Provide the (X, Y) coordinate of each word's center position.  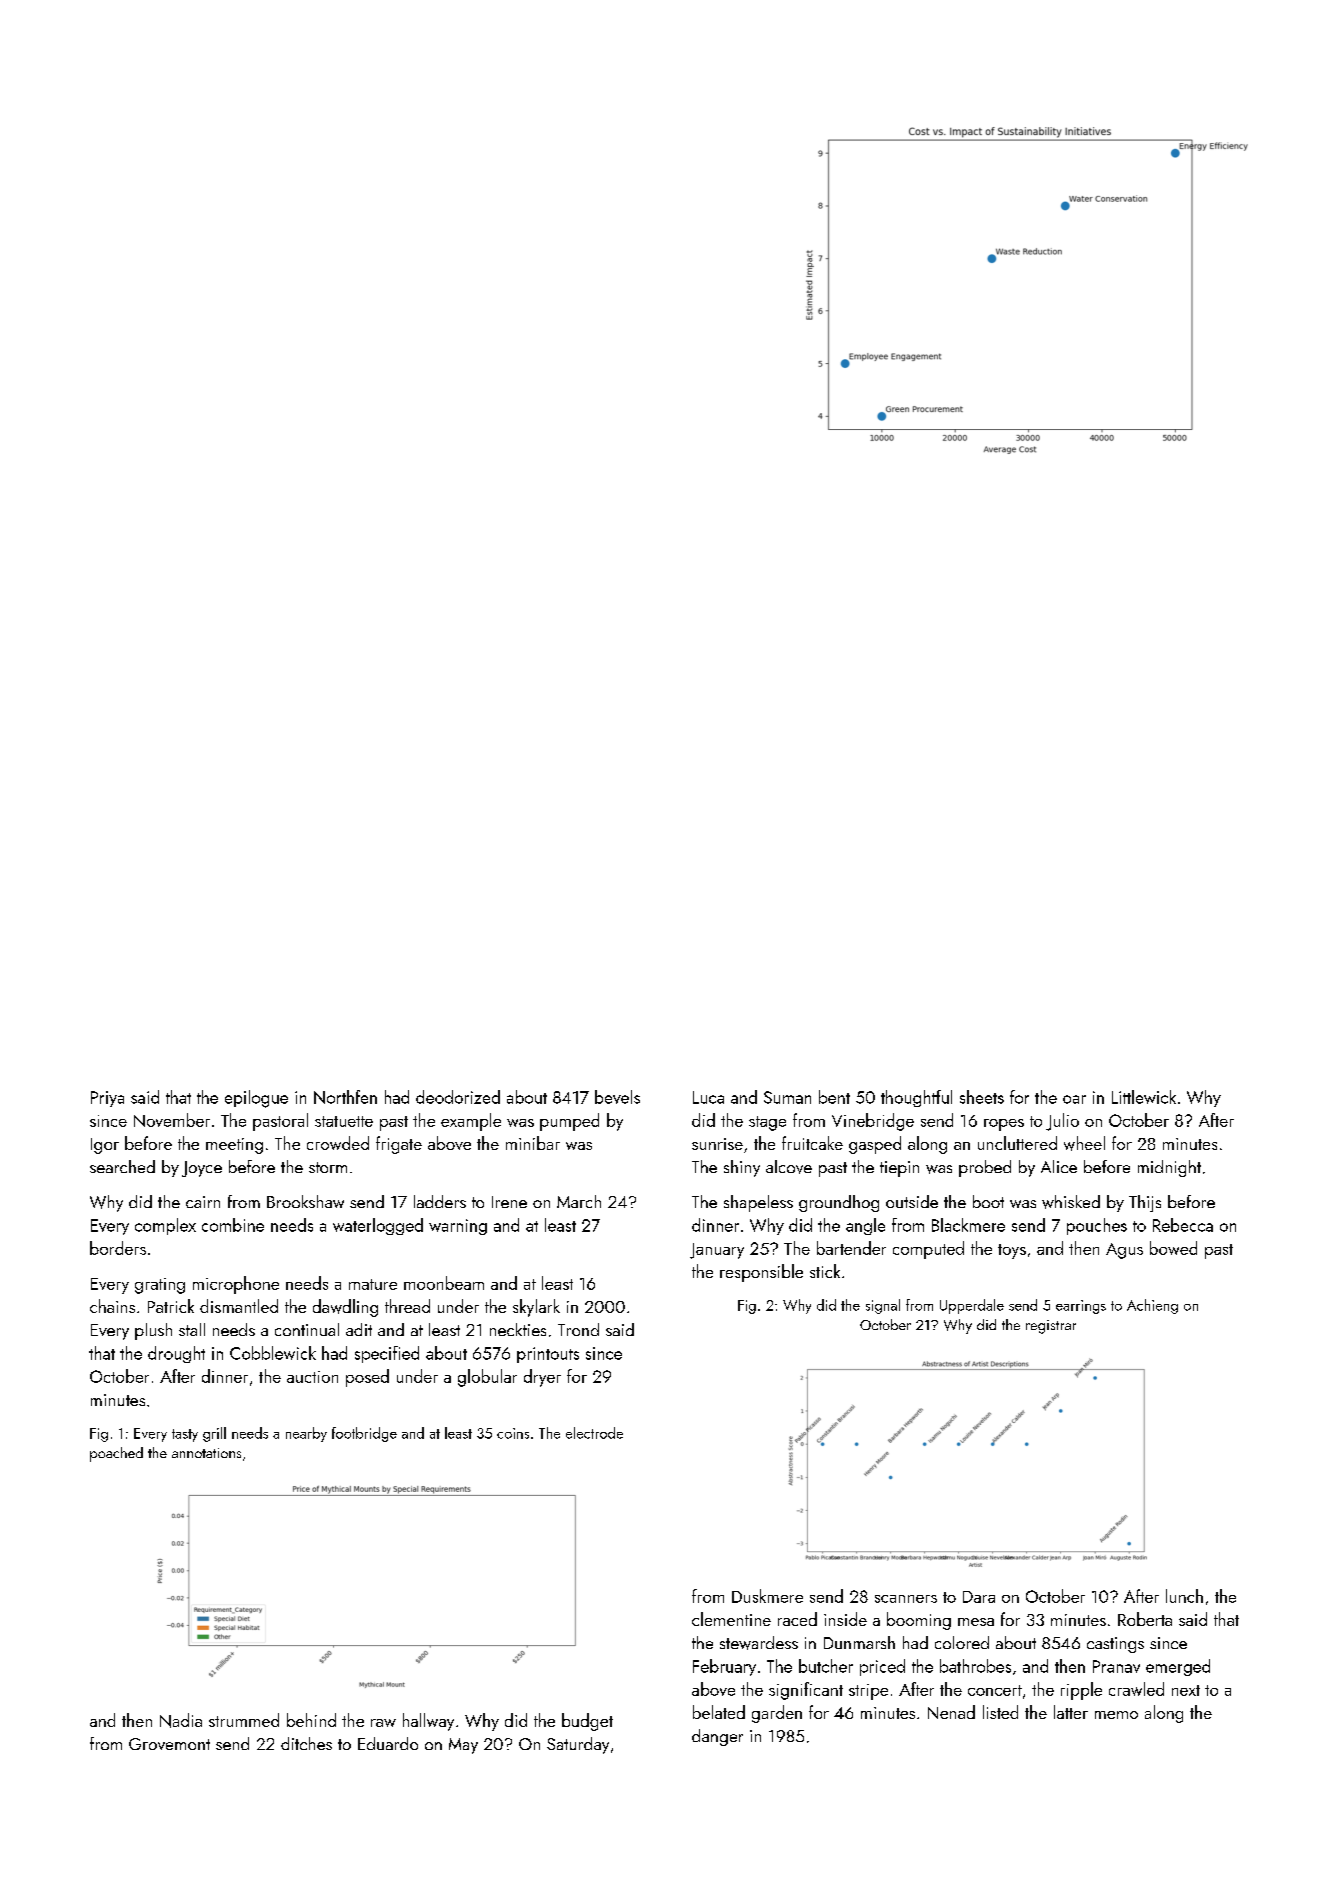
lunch (1184, 1596)
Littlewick (1144, 1097)
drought (176, 1354)
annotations (206, 1453)
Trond (578, 1329)
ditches (306, 1743)
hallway (428, 1722)
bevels (617, 1097)
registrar (1051, 1327)
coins (513, 1433)
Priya (107, 1099)
